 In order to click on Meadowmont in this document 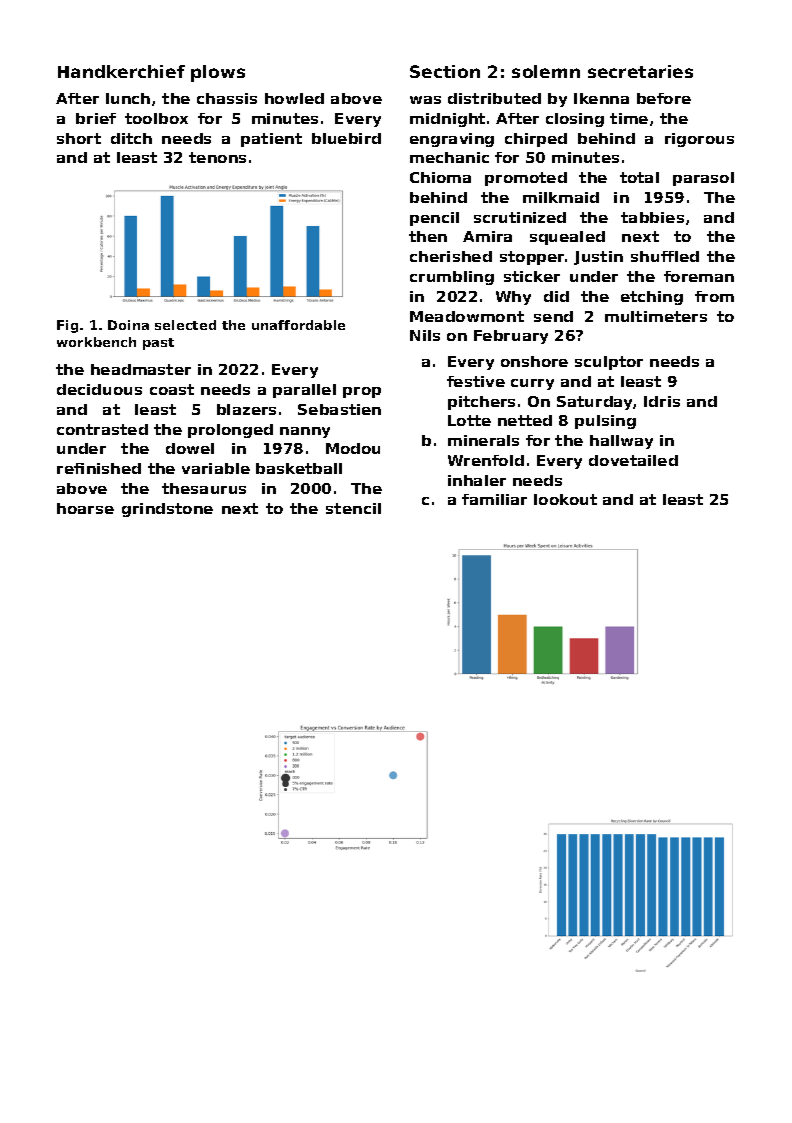, I will do `click(467, 316)`.
